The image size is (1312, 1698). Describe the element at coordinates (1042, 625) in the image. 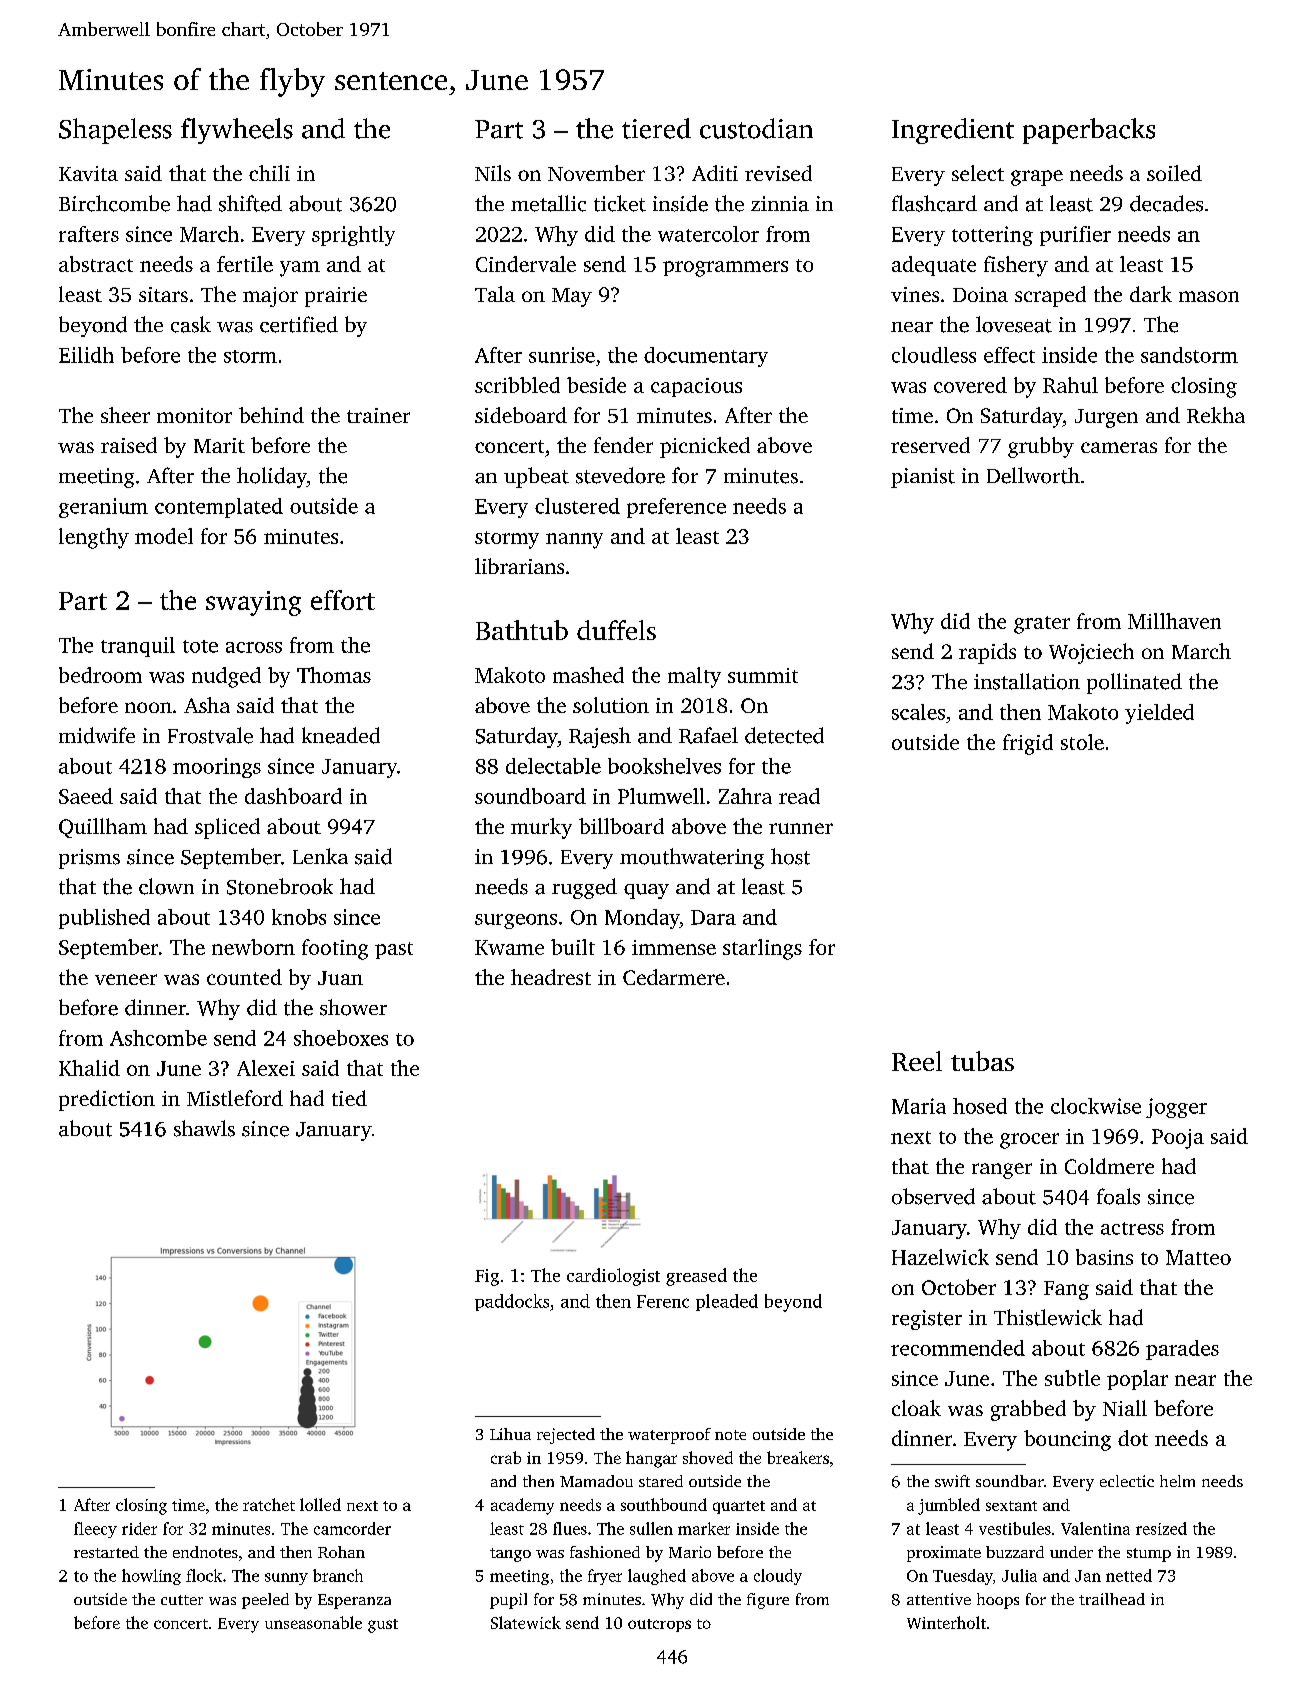

I see `grater` at that location.
